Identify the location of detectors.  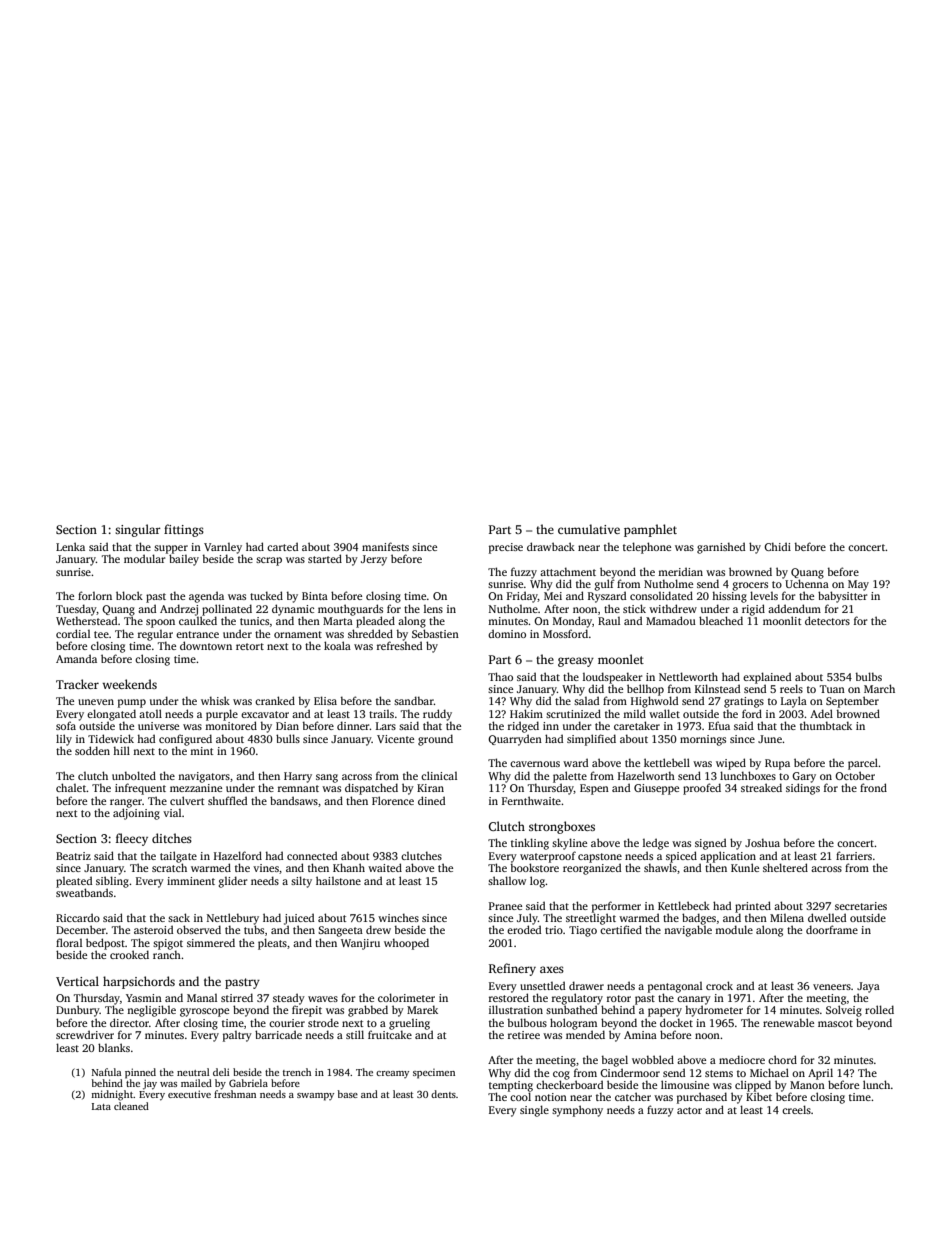
(827, 620).
